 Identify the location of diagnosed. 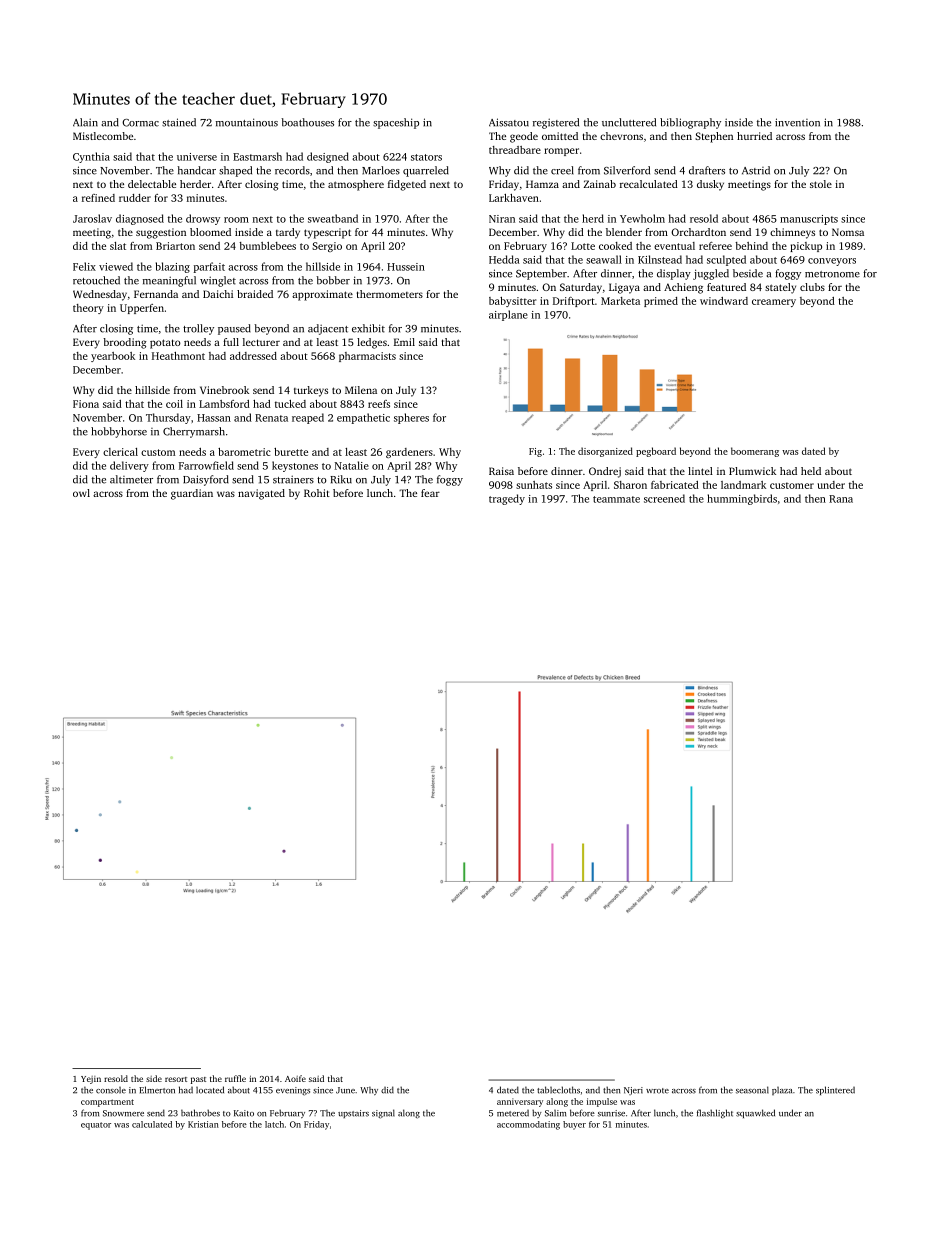
(140, 219).
